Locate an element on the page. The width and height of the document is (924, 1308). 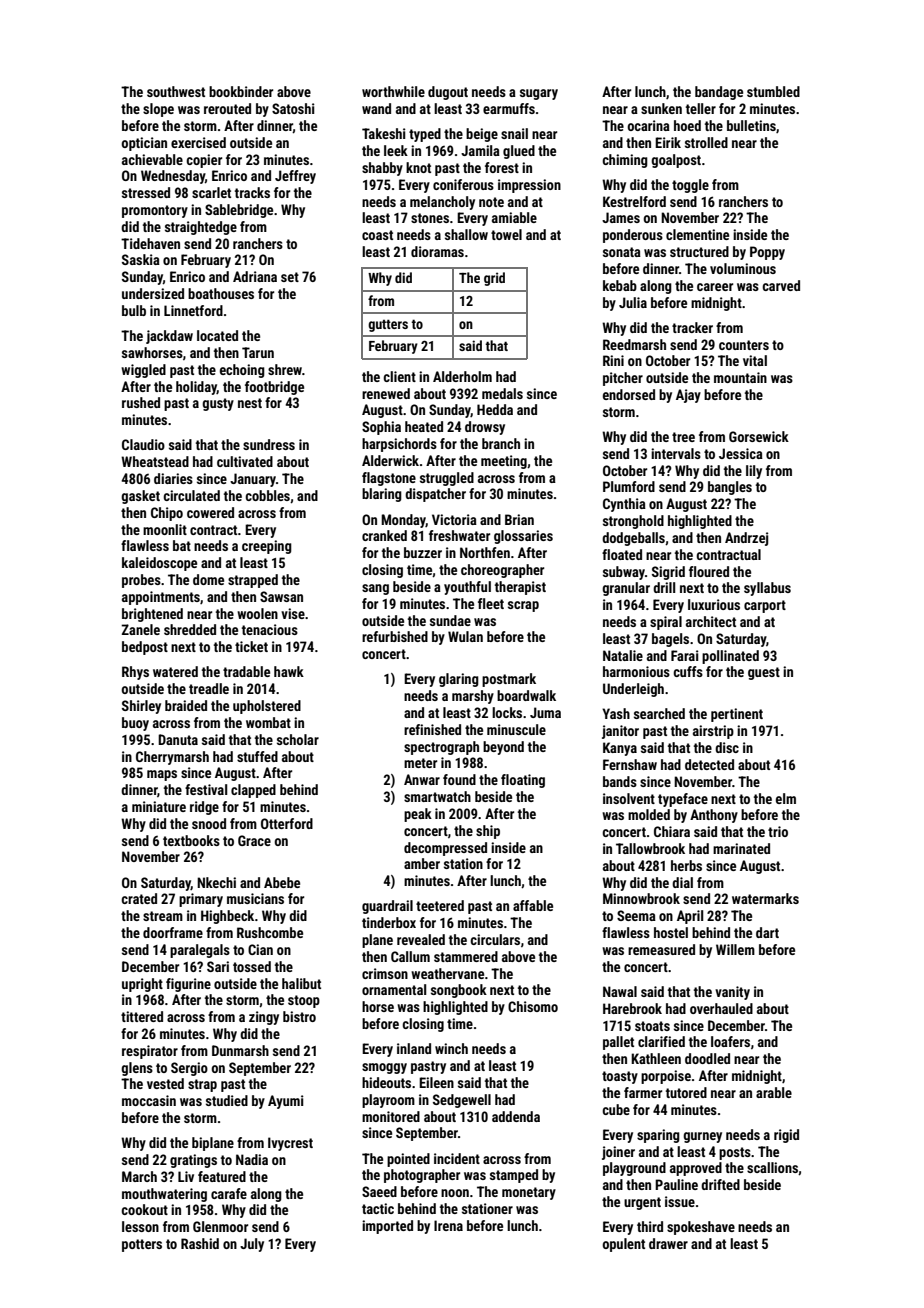
Nkechi is located at coordinates (216, 882).
